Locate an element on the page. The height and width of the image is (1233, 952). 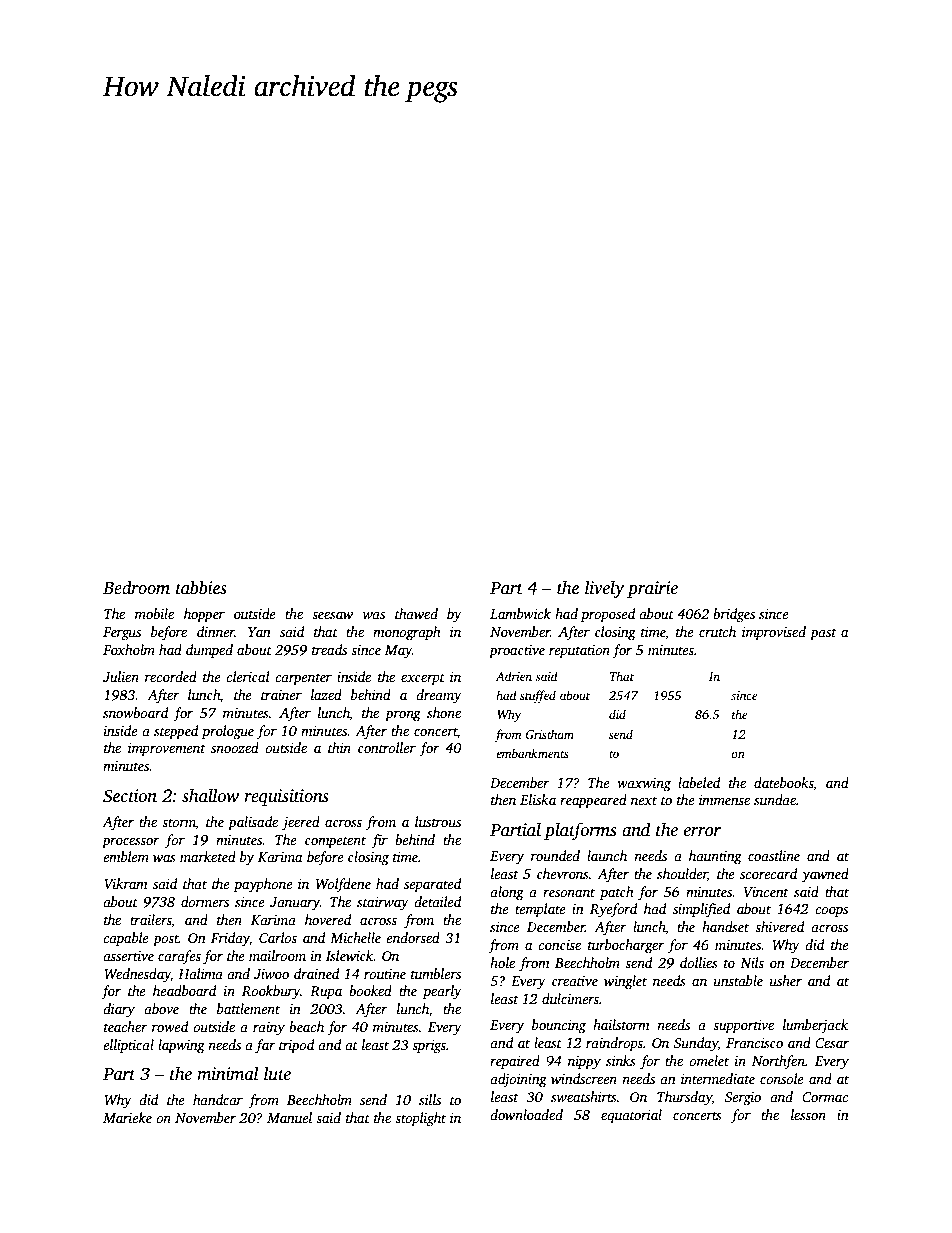
handcar is located at coordinates (218, 1099).
